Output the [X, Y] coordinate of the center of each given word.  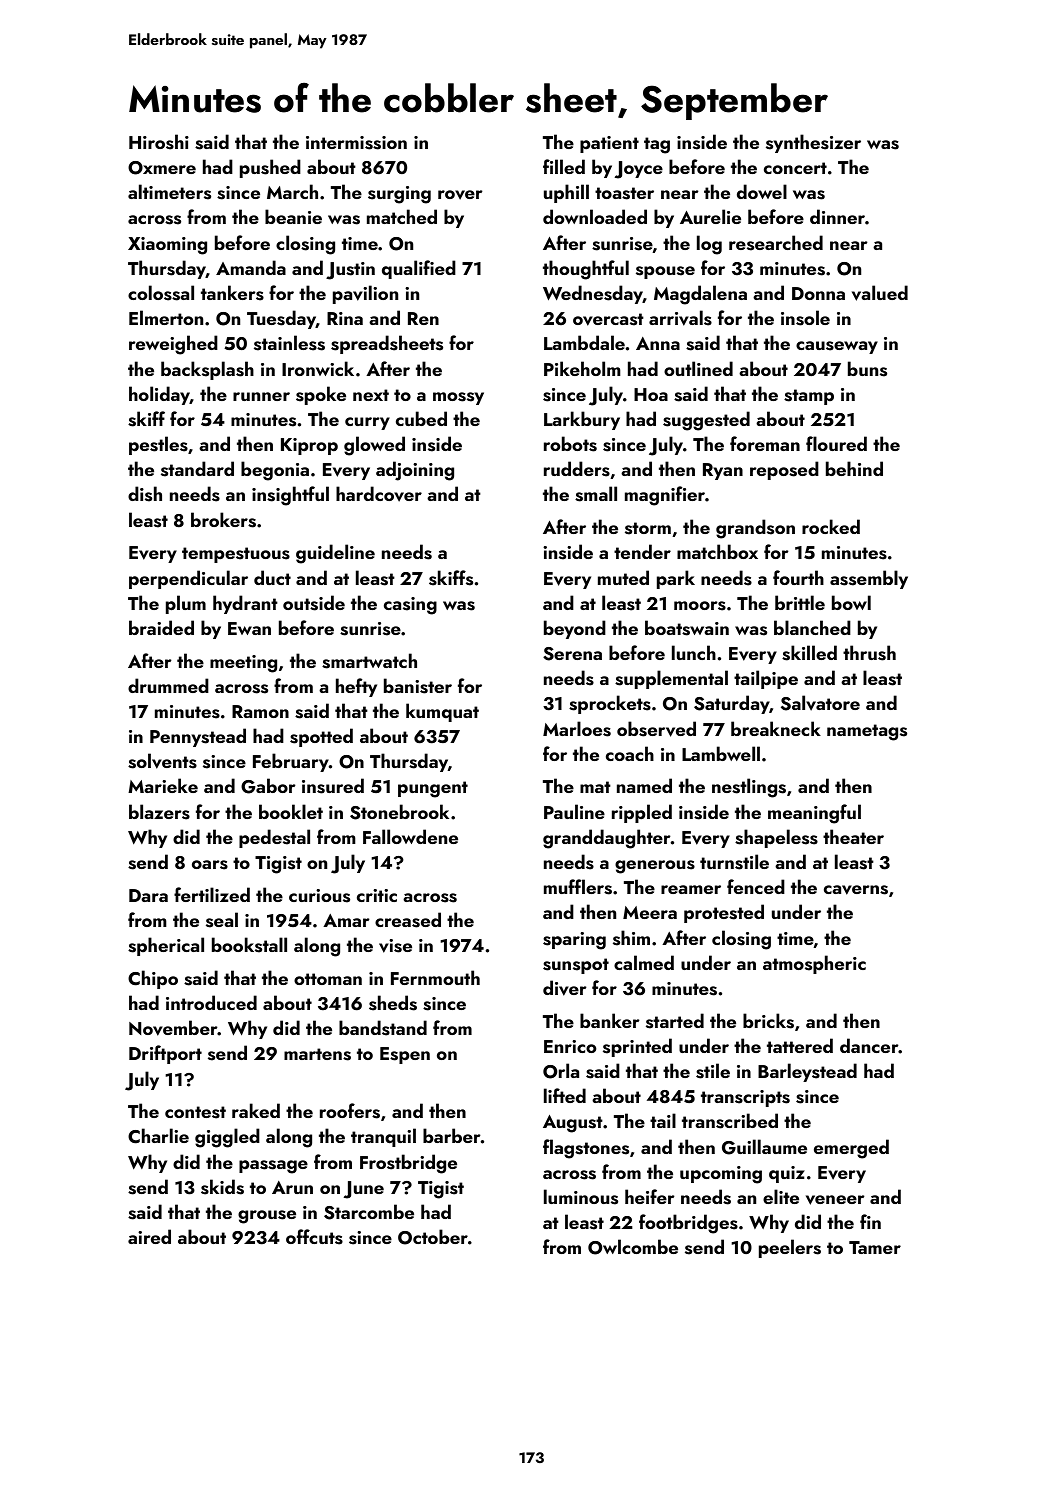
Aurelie [710, 216]
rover [460, 195]
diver [564, 988]
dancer [869, 1045]
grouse [267, 1217]
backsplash [207, 370]
